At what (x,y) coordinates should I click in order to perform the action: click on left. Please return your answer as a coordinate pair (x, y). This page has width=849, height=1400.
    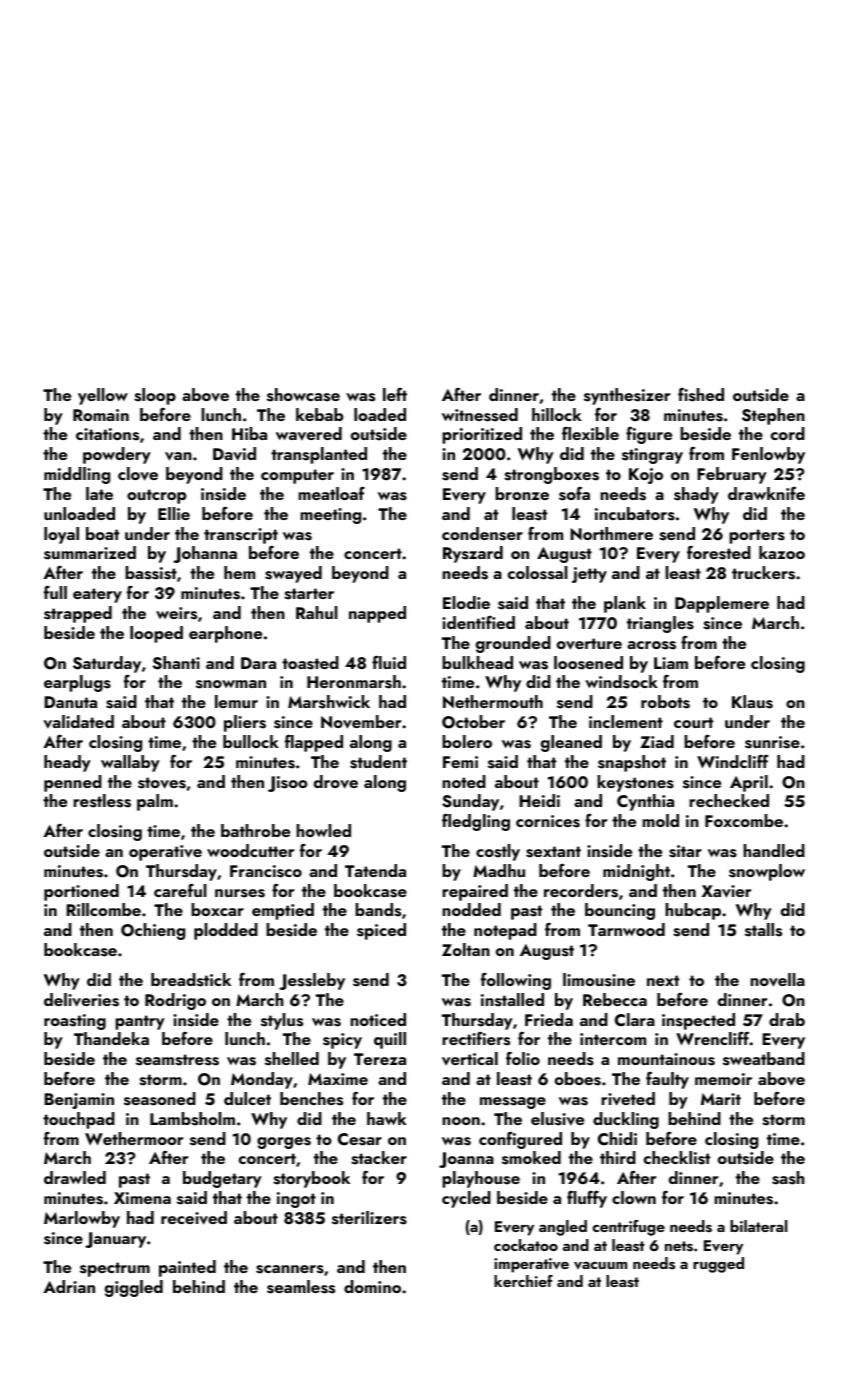
    Looking at the image, I should click on (395, 394).
